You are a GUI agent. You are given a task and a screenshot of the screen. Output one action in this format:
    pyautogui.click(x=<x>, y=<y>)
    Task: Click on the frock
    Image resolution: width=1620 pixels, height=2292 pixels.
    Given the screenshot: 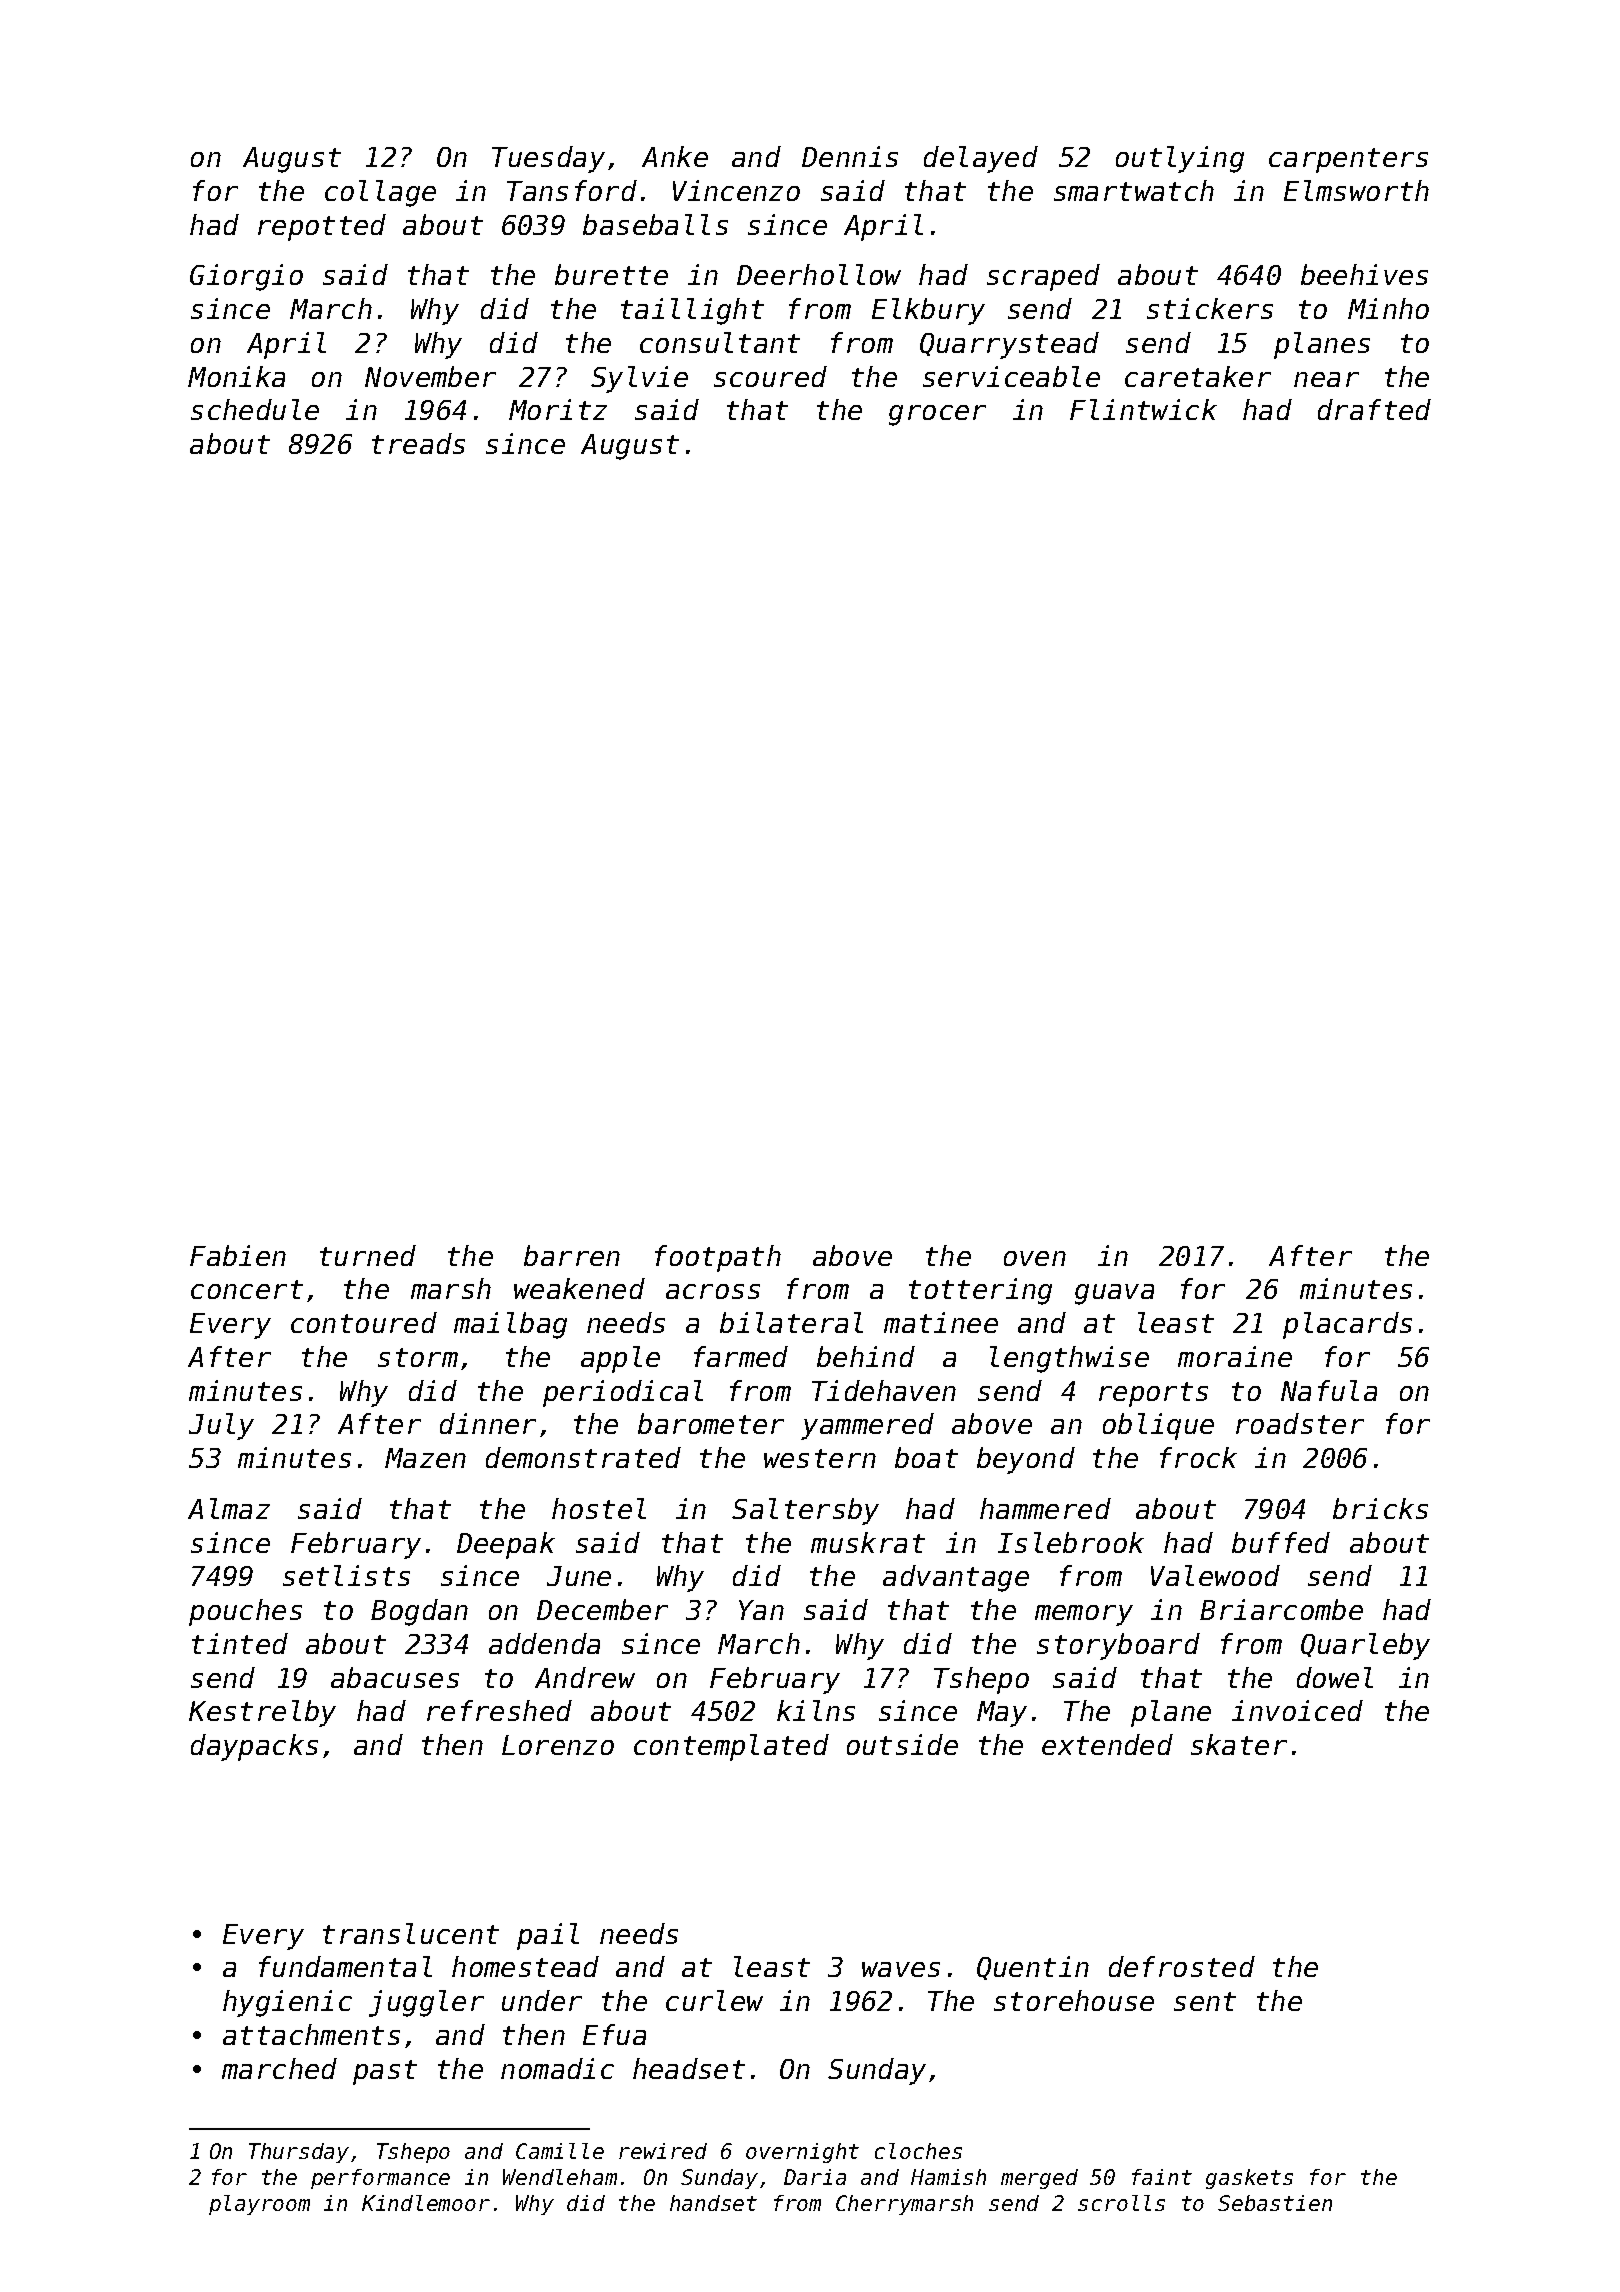 What is the action you would take?
    pyautogui.click(x=1198, y=1457)
